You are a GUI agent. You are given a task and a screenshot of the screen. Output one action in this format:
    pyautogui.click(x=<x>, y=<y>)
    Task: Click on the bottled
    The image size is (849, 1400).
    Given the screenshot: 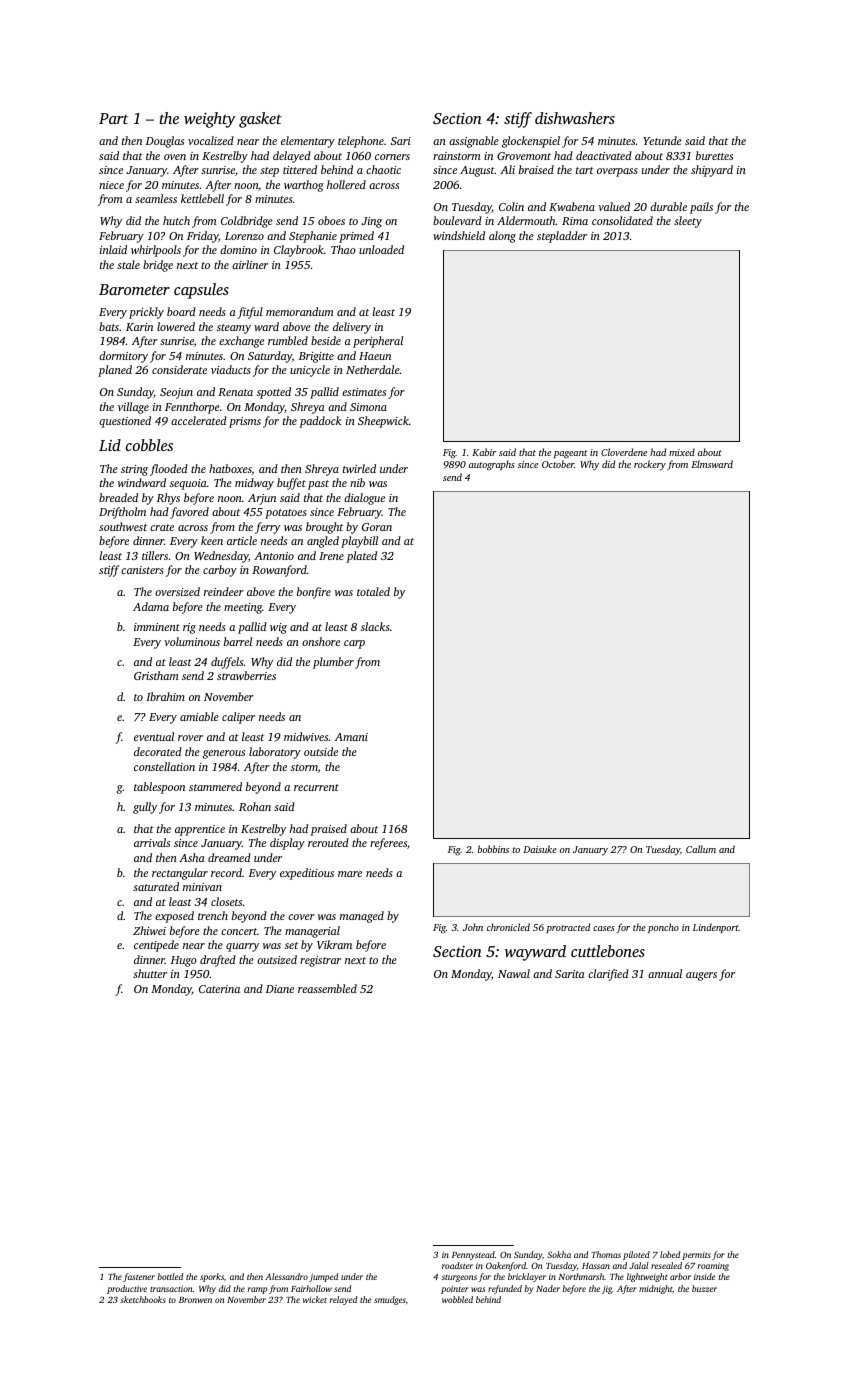 What is the action you would take?
    pyautogui.click(x=170, y=1276)
